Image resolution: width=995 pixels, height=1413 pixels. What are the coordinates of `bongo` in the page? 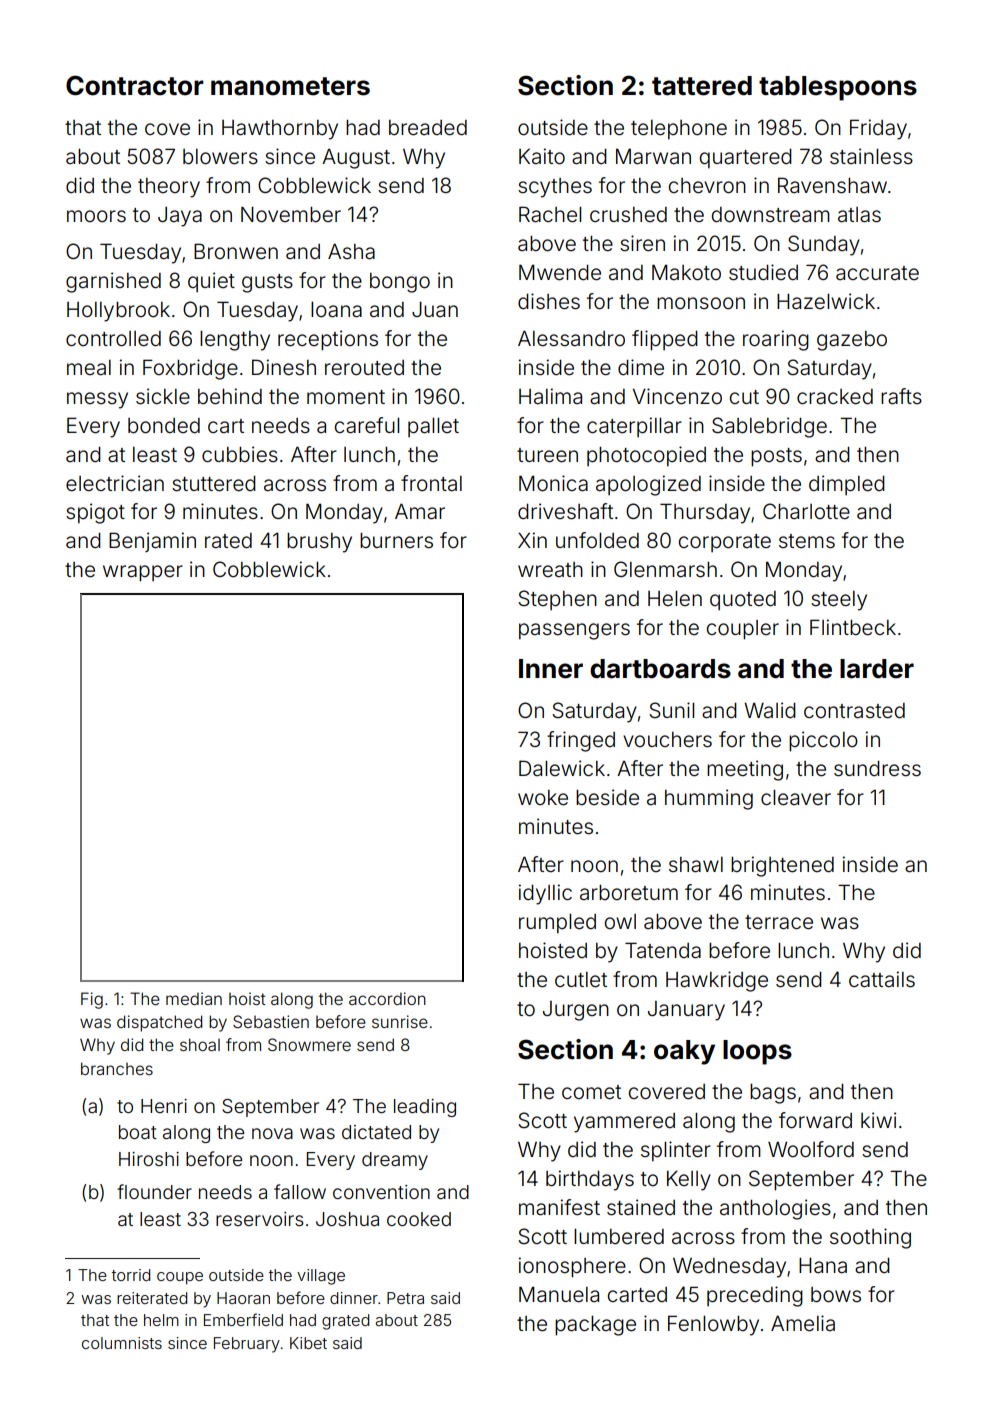 It's located at (400, 283).
